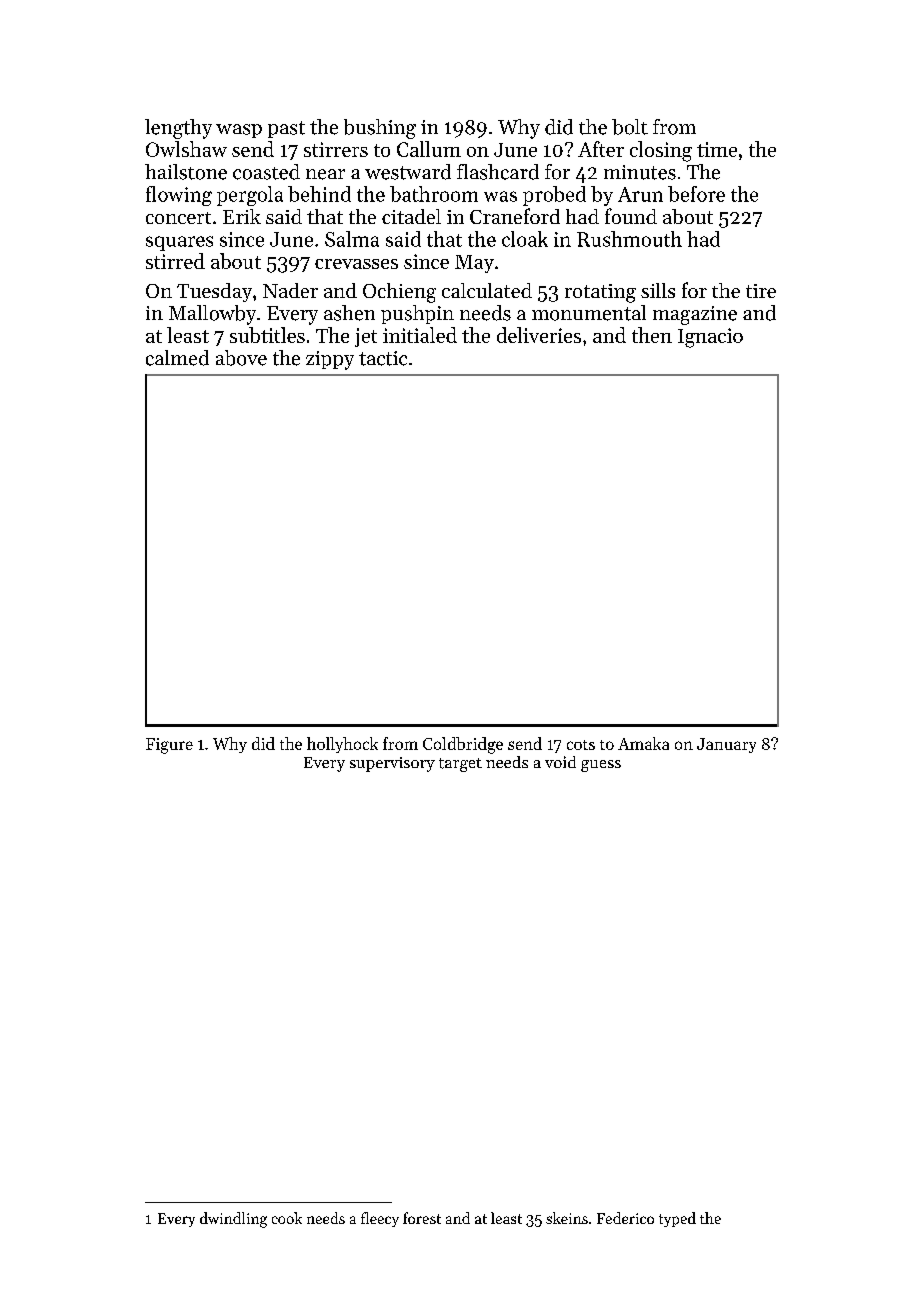  I want to click on forest, so click(422, 1218).
